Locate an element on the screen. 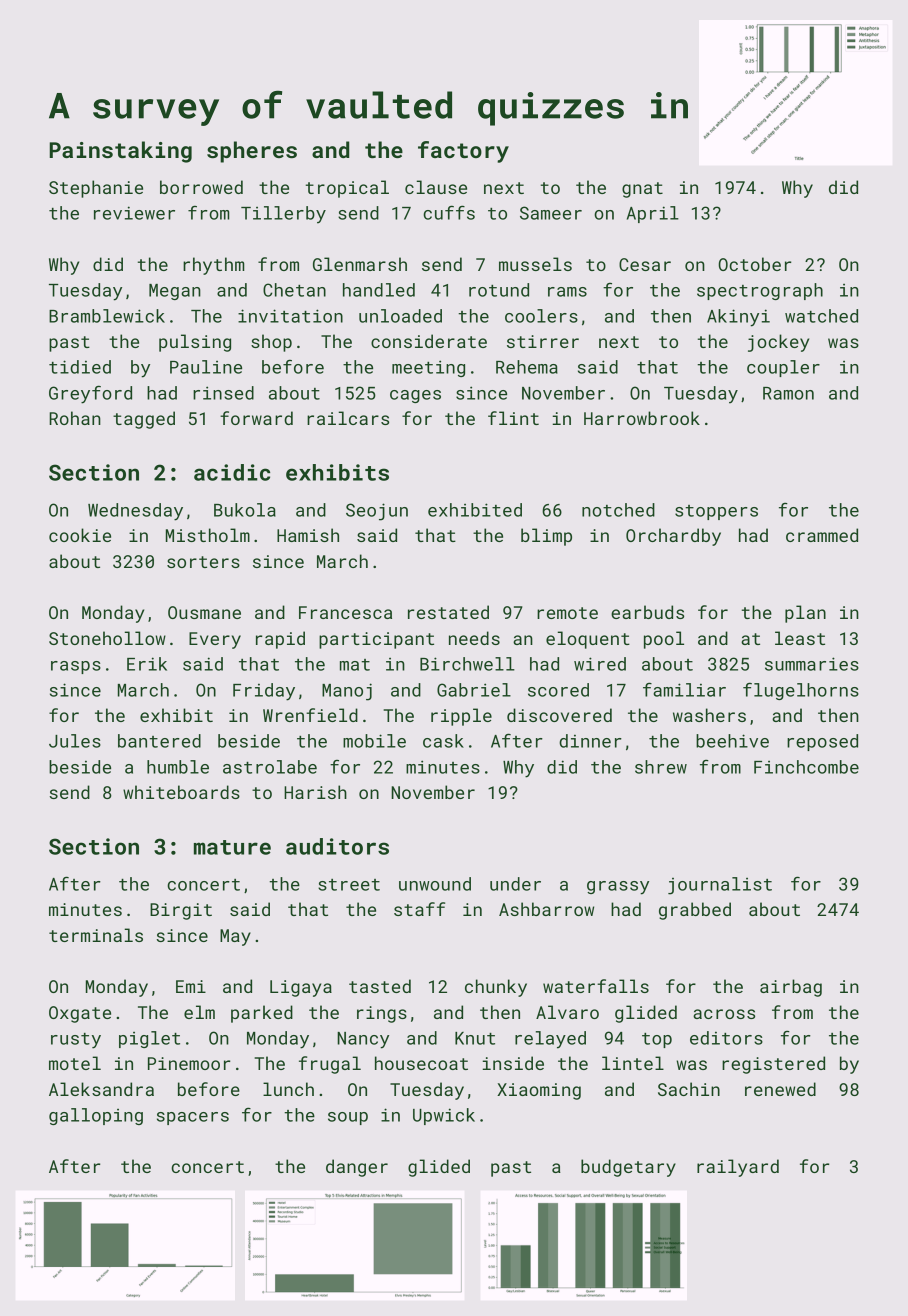  danger is located at coordinates (357, 1168).
